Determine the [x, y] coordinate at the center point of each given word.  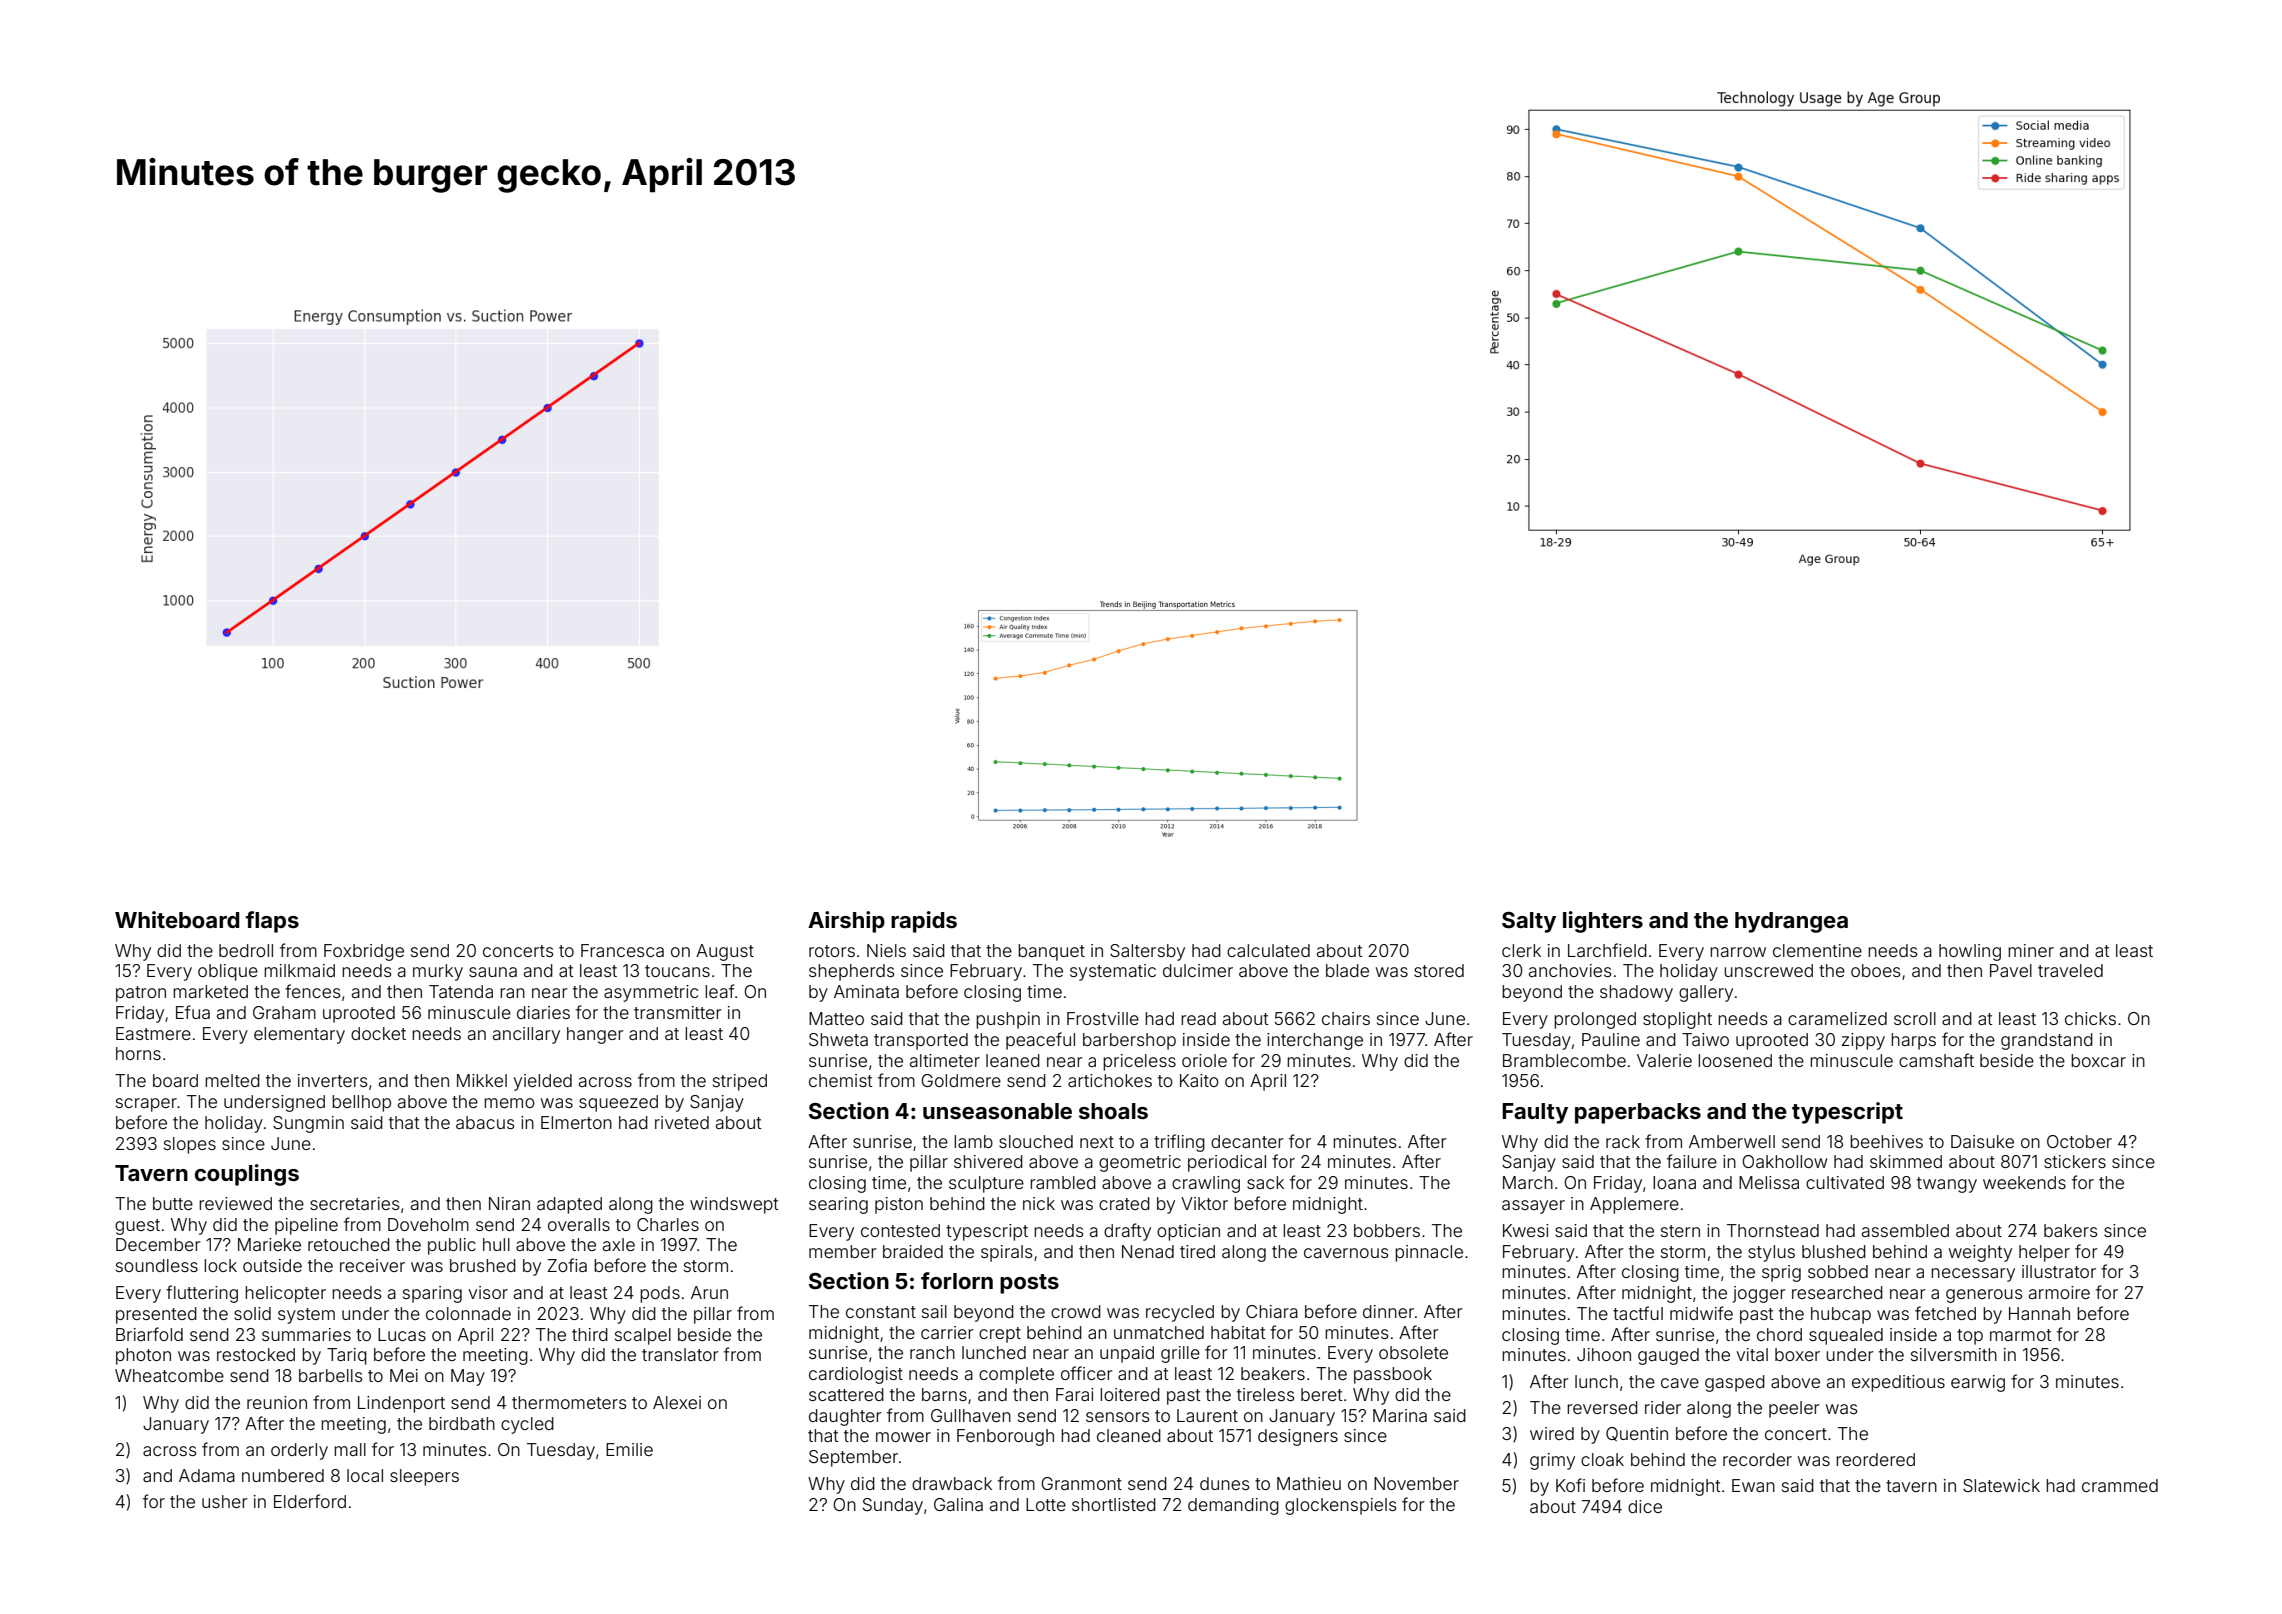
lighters [1603, 922]
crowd [1076, 1311]
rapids [924, 922]
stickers [2075, 1161]
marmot [2021, 1335]
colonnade [468, 1313]
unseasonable [997, 1111]
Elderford [310, 1501]
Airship [846, 922]
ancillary [526, 1035]
